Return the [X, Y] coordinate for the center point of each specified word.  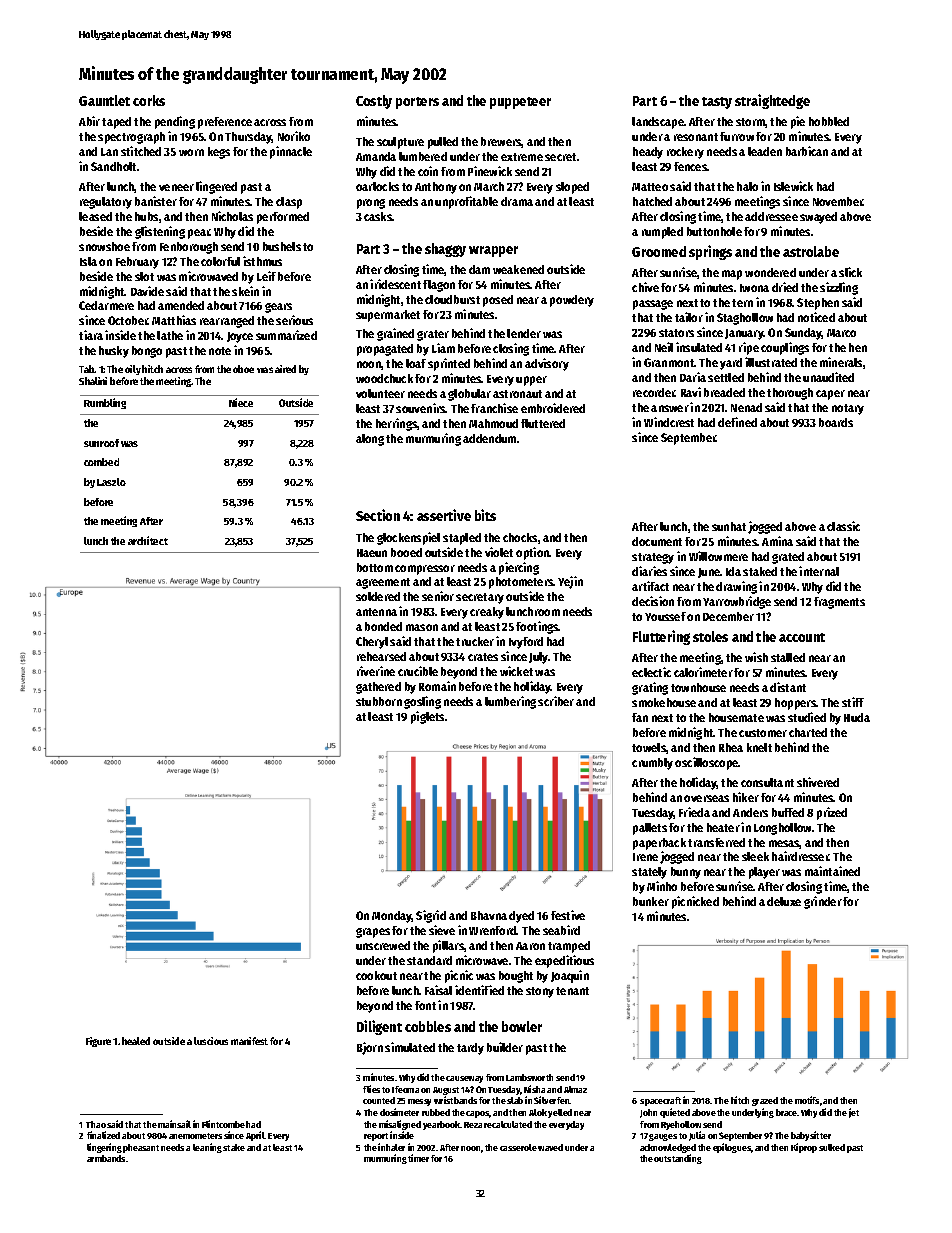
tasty [717, 103]
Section [378, 515]
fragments [839, 603]
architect [148, 540]
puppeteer [520, 103]
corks [149, 100]
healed [136, 1041]
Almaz [575, 1089]
